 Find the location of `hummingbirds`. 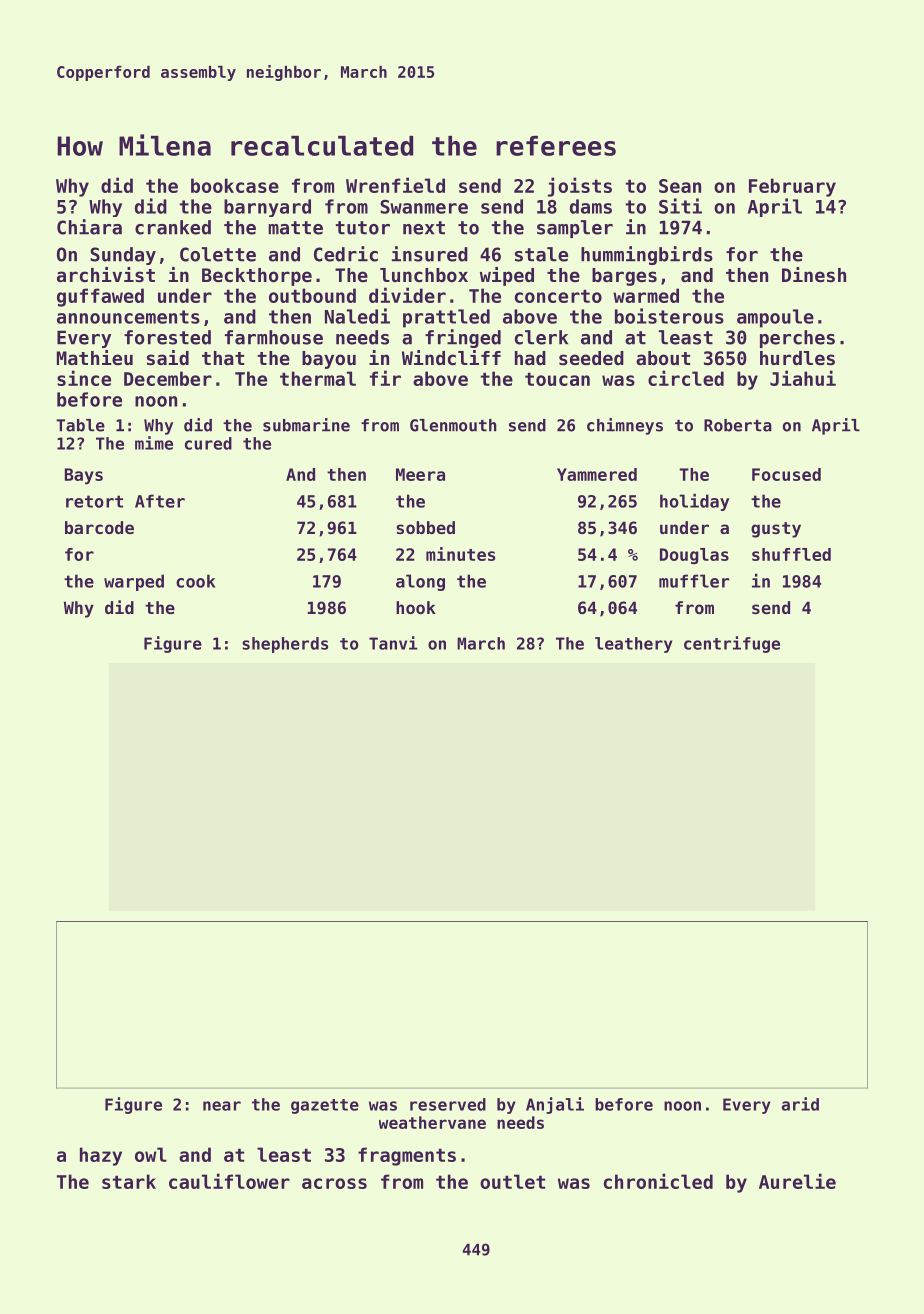

hummingbirds is located at coordinates (647, 255).
